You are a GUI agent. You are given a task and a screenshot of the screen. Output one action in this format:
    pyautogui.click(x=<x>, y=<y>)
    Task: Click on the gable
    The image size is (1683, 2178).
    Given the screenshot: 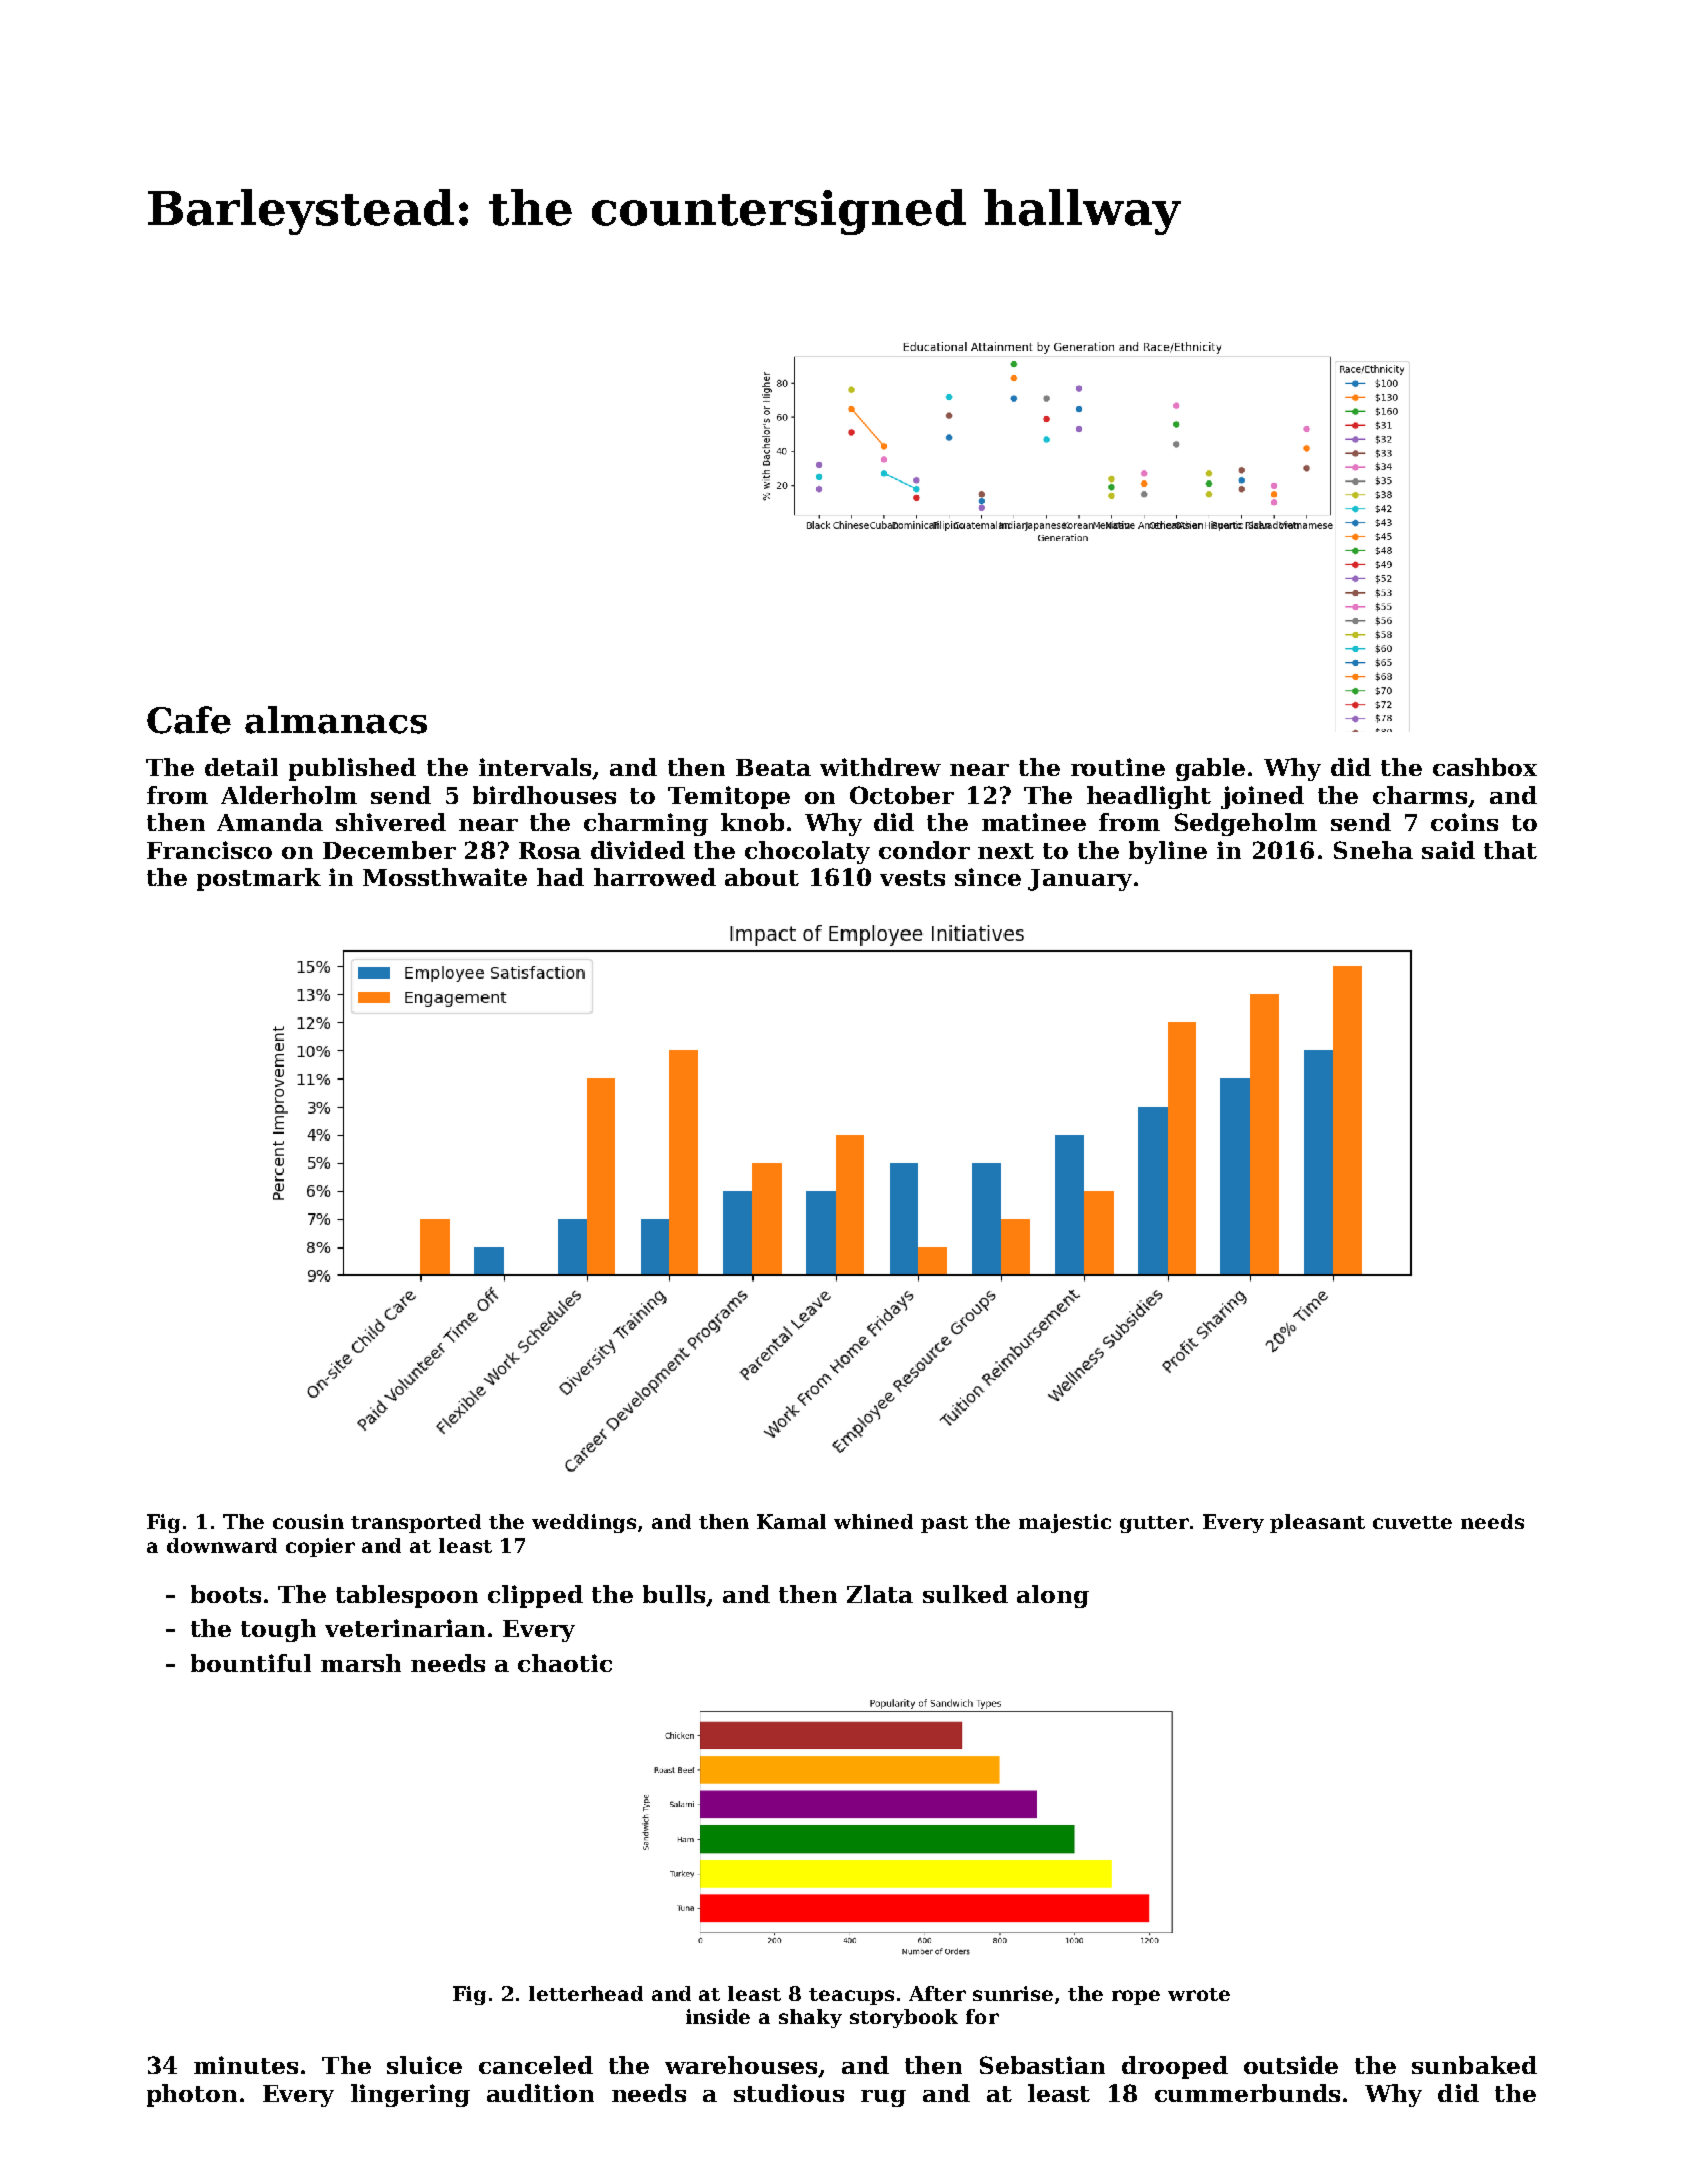 What is the action you would take?
    pyautogui.click(x=1210, y=769)
